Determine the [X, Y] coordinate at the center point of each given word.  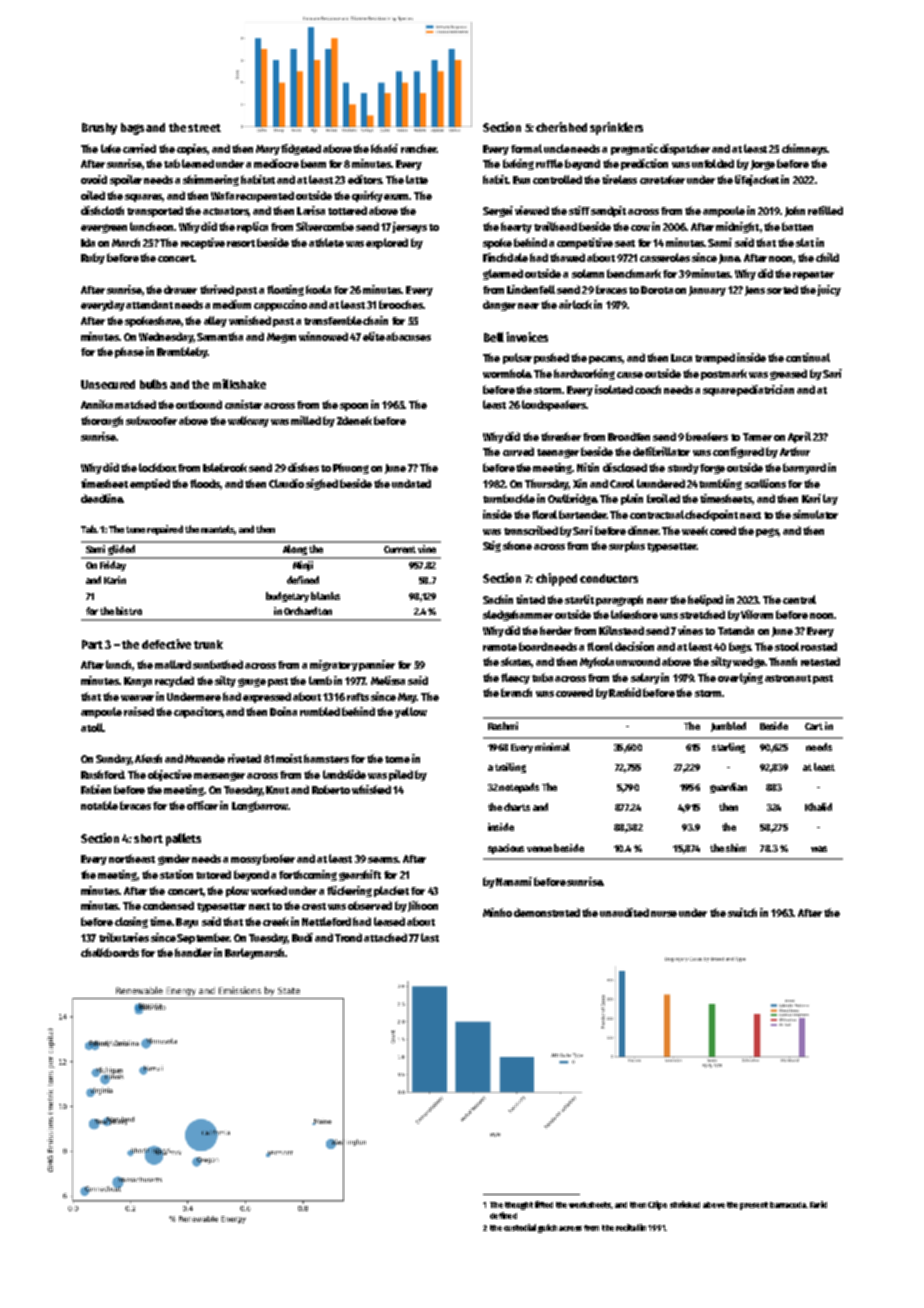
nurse [664, 914]
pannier [377, 665]
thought [519, 1206]
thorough [102, 421]
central [799, 599]
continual [808, 357]
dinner [643, 530]
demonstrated [547, 912]
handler [193, 952]
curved [518, 451]
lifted [544, 1204]
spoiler [126, 180]
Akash [148, 758]
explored [387, 243]
